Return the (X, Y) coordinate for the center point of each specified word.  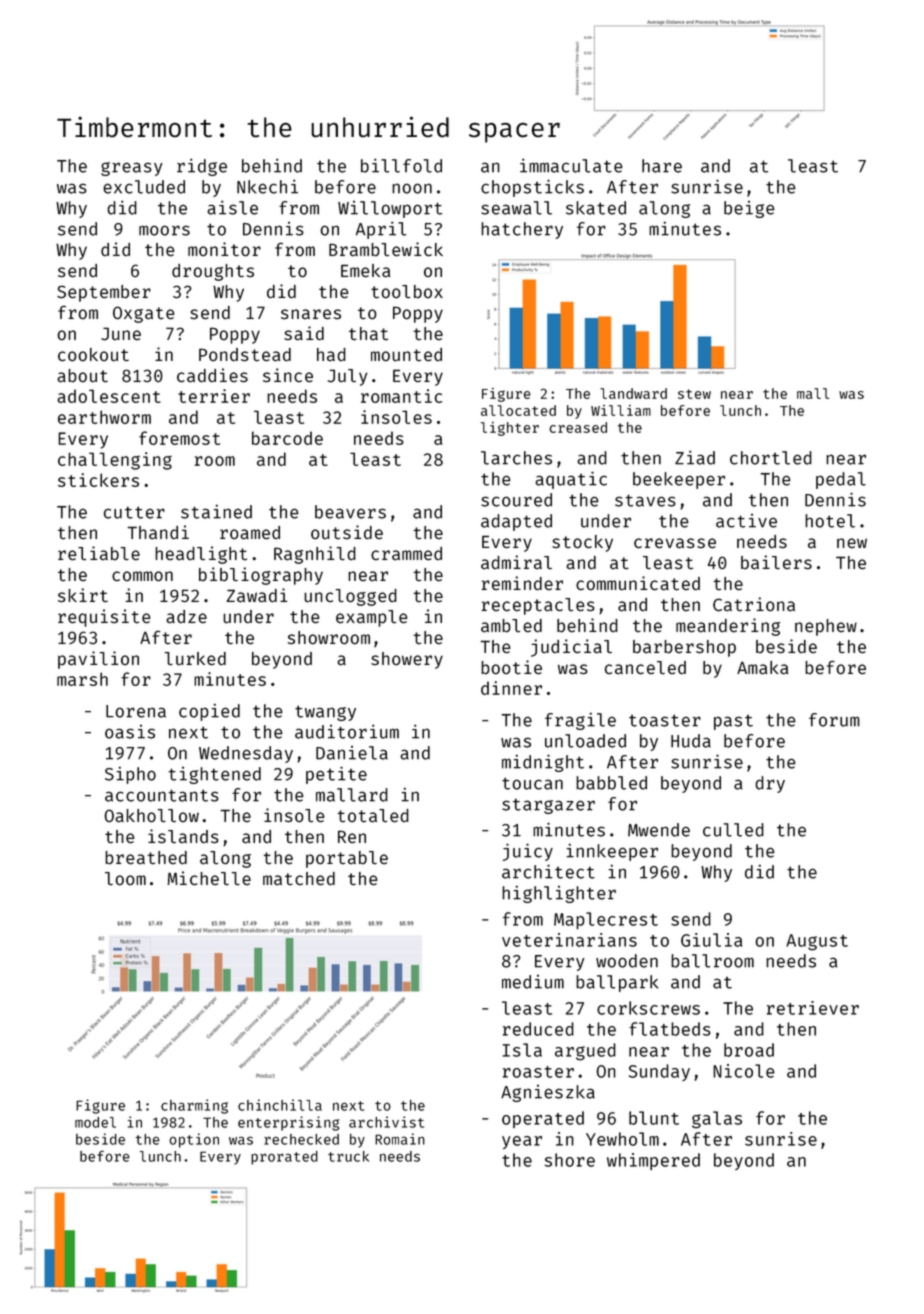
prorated (284, 1158)
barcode (287, 438)
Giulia (711, 940)
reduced (538, 1029)
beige (749, 209)
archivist (386, 1122)
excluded (144, 187)
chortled (771, 458)
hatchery (522, 230)
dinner (511, 688)
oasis (130, 732)
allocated (518, 410)
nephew (826, 627)
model (95, 1122)
